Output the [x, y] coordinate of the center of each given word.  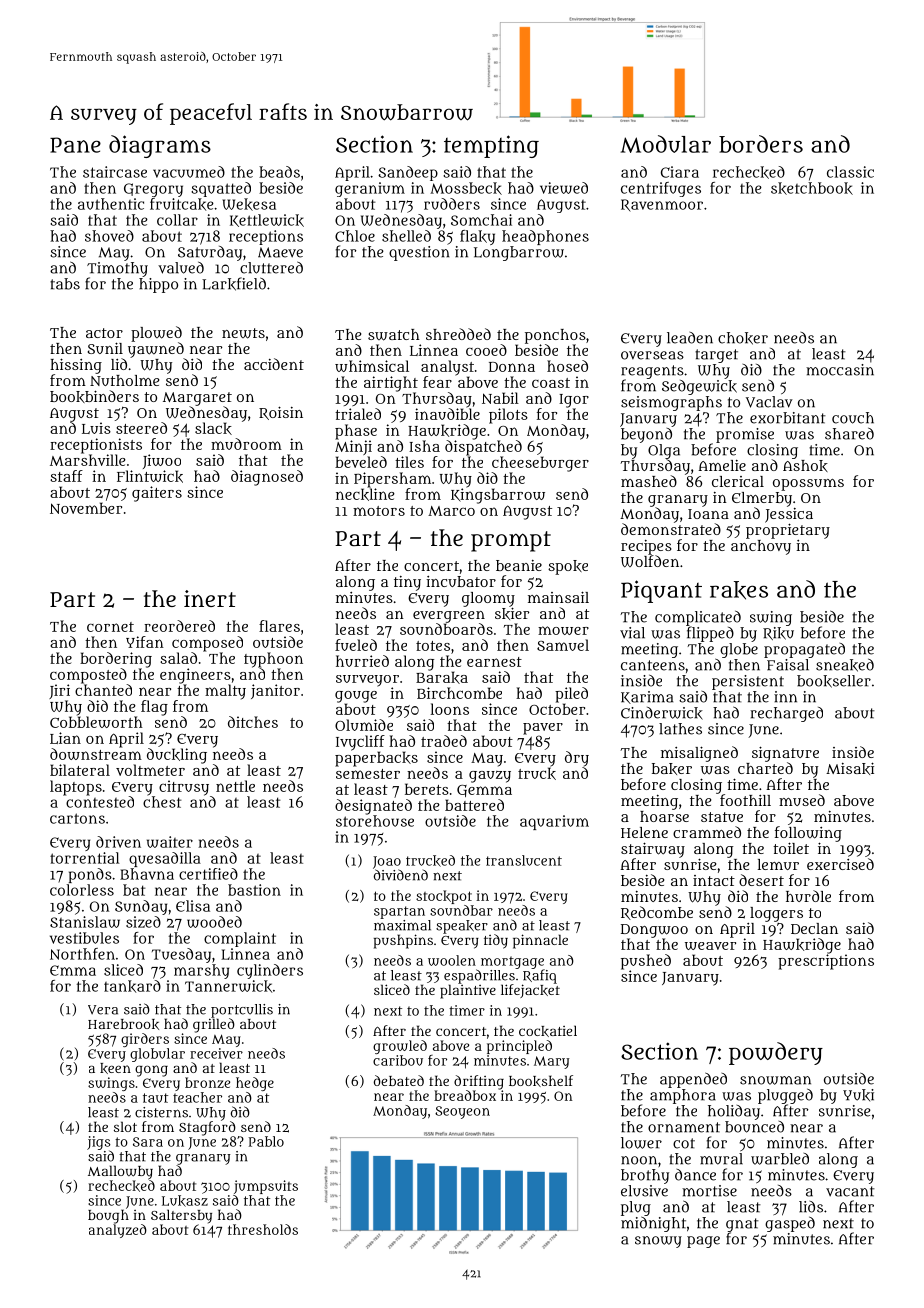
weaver [710, 946]
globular [157, 1055]
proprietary [788, 531]
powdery [776, 1053]
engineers [195, 676]
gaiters [157, 494]
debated [399, 1080]
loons [450, 709]
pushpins [403, 941]
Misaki [850, 768]
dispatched [483, 448]
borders [761, 144]
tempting [491, 146]
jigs [99, 1143]
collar [177, 220]
